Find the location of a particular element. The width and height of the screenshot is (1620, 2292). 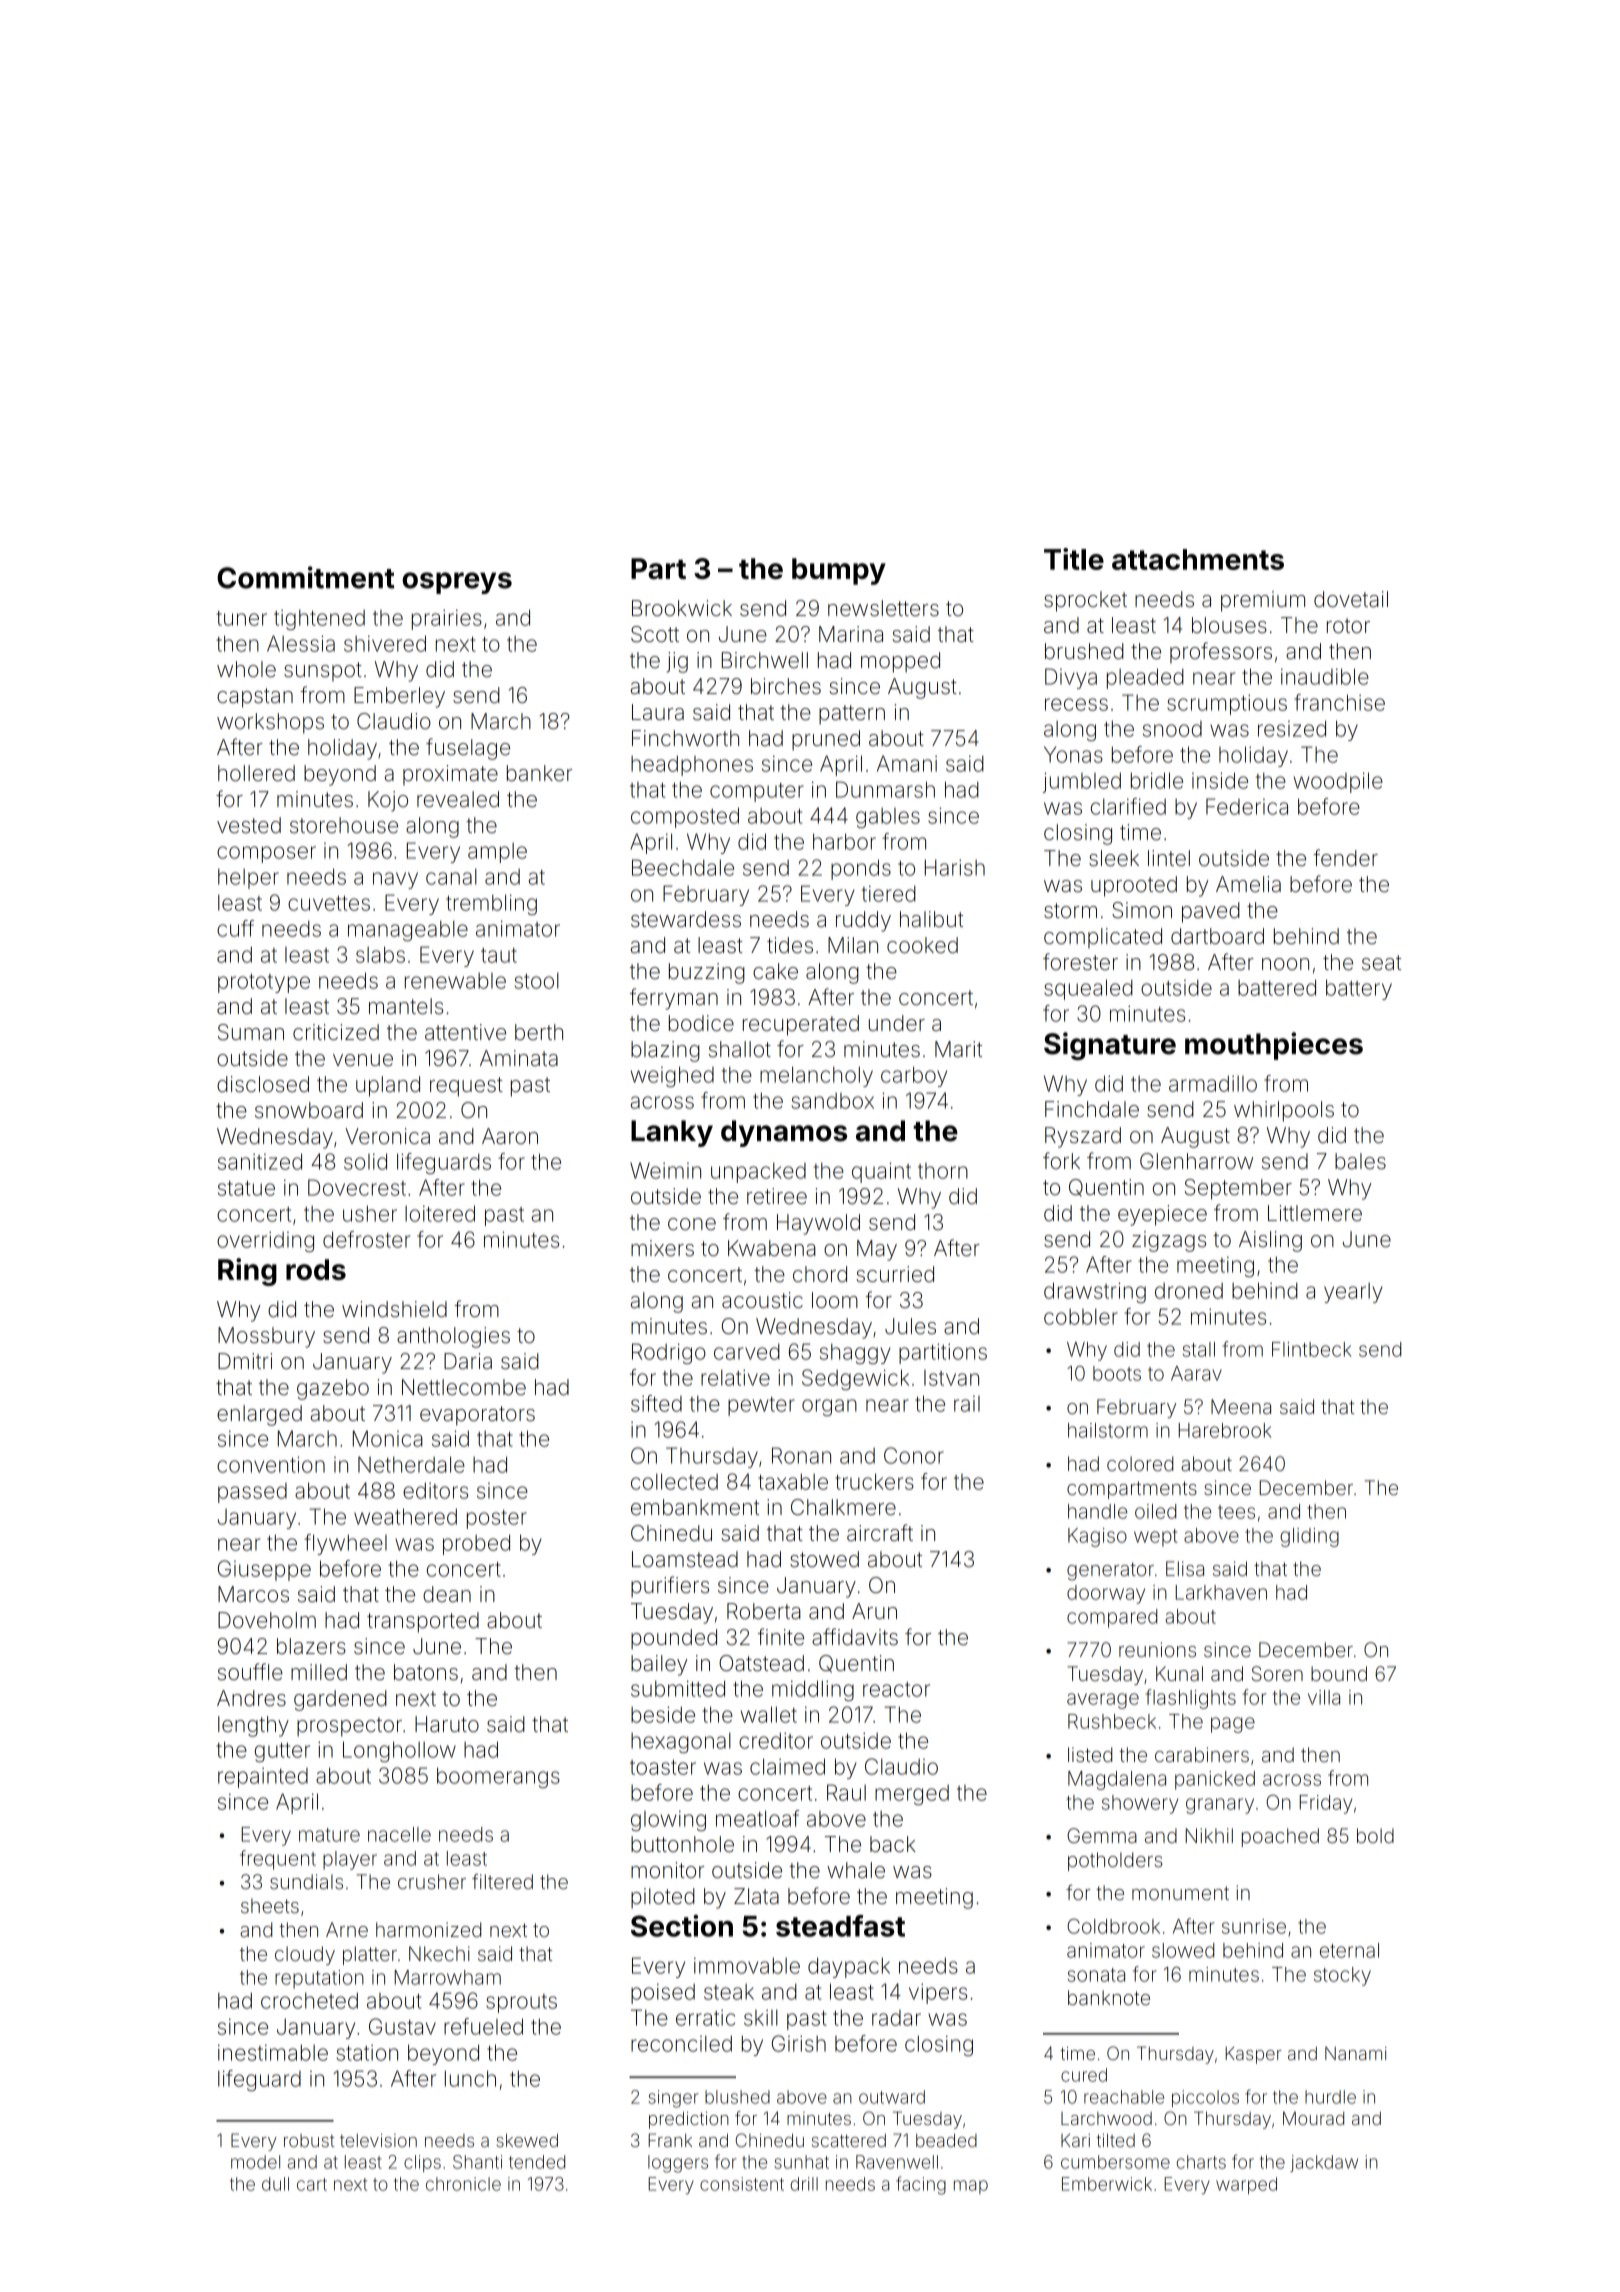

stall is located at coordinates (1198, 1349).
